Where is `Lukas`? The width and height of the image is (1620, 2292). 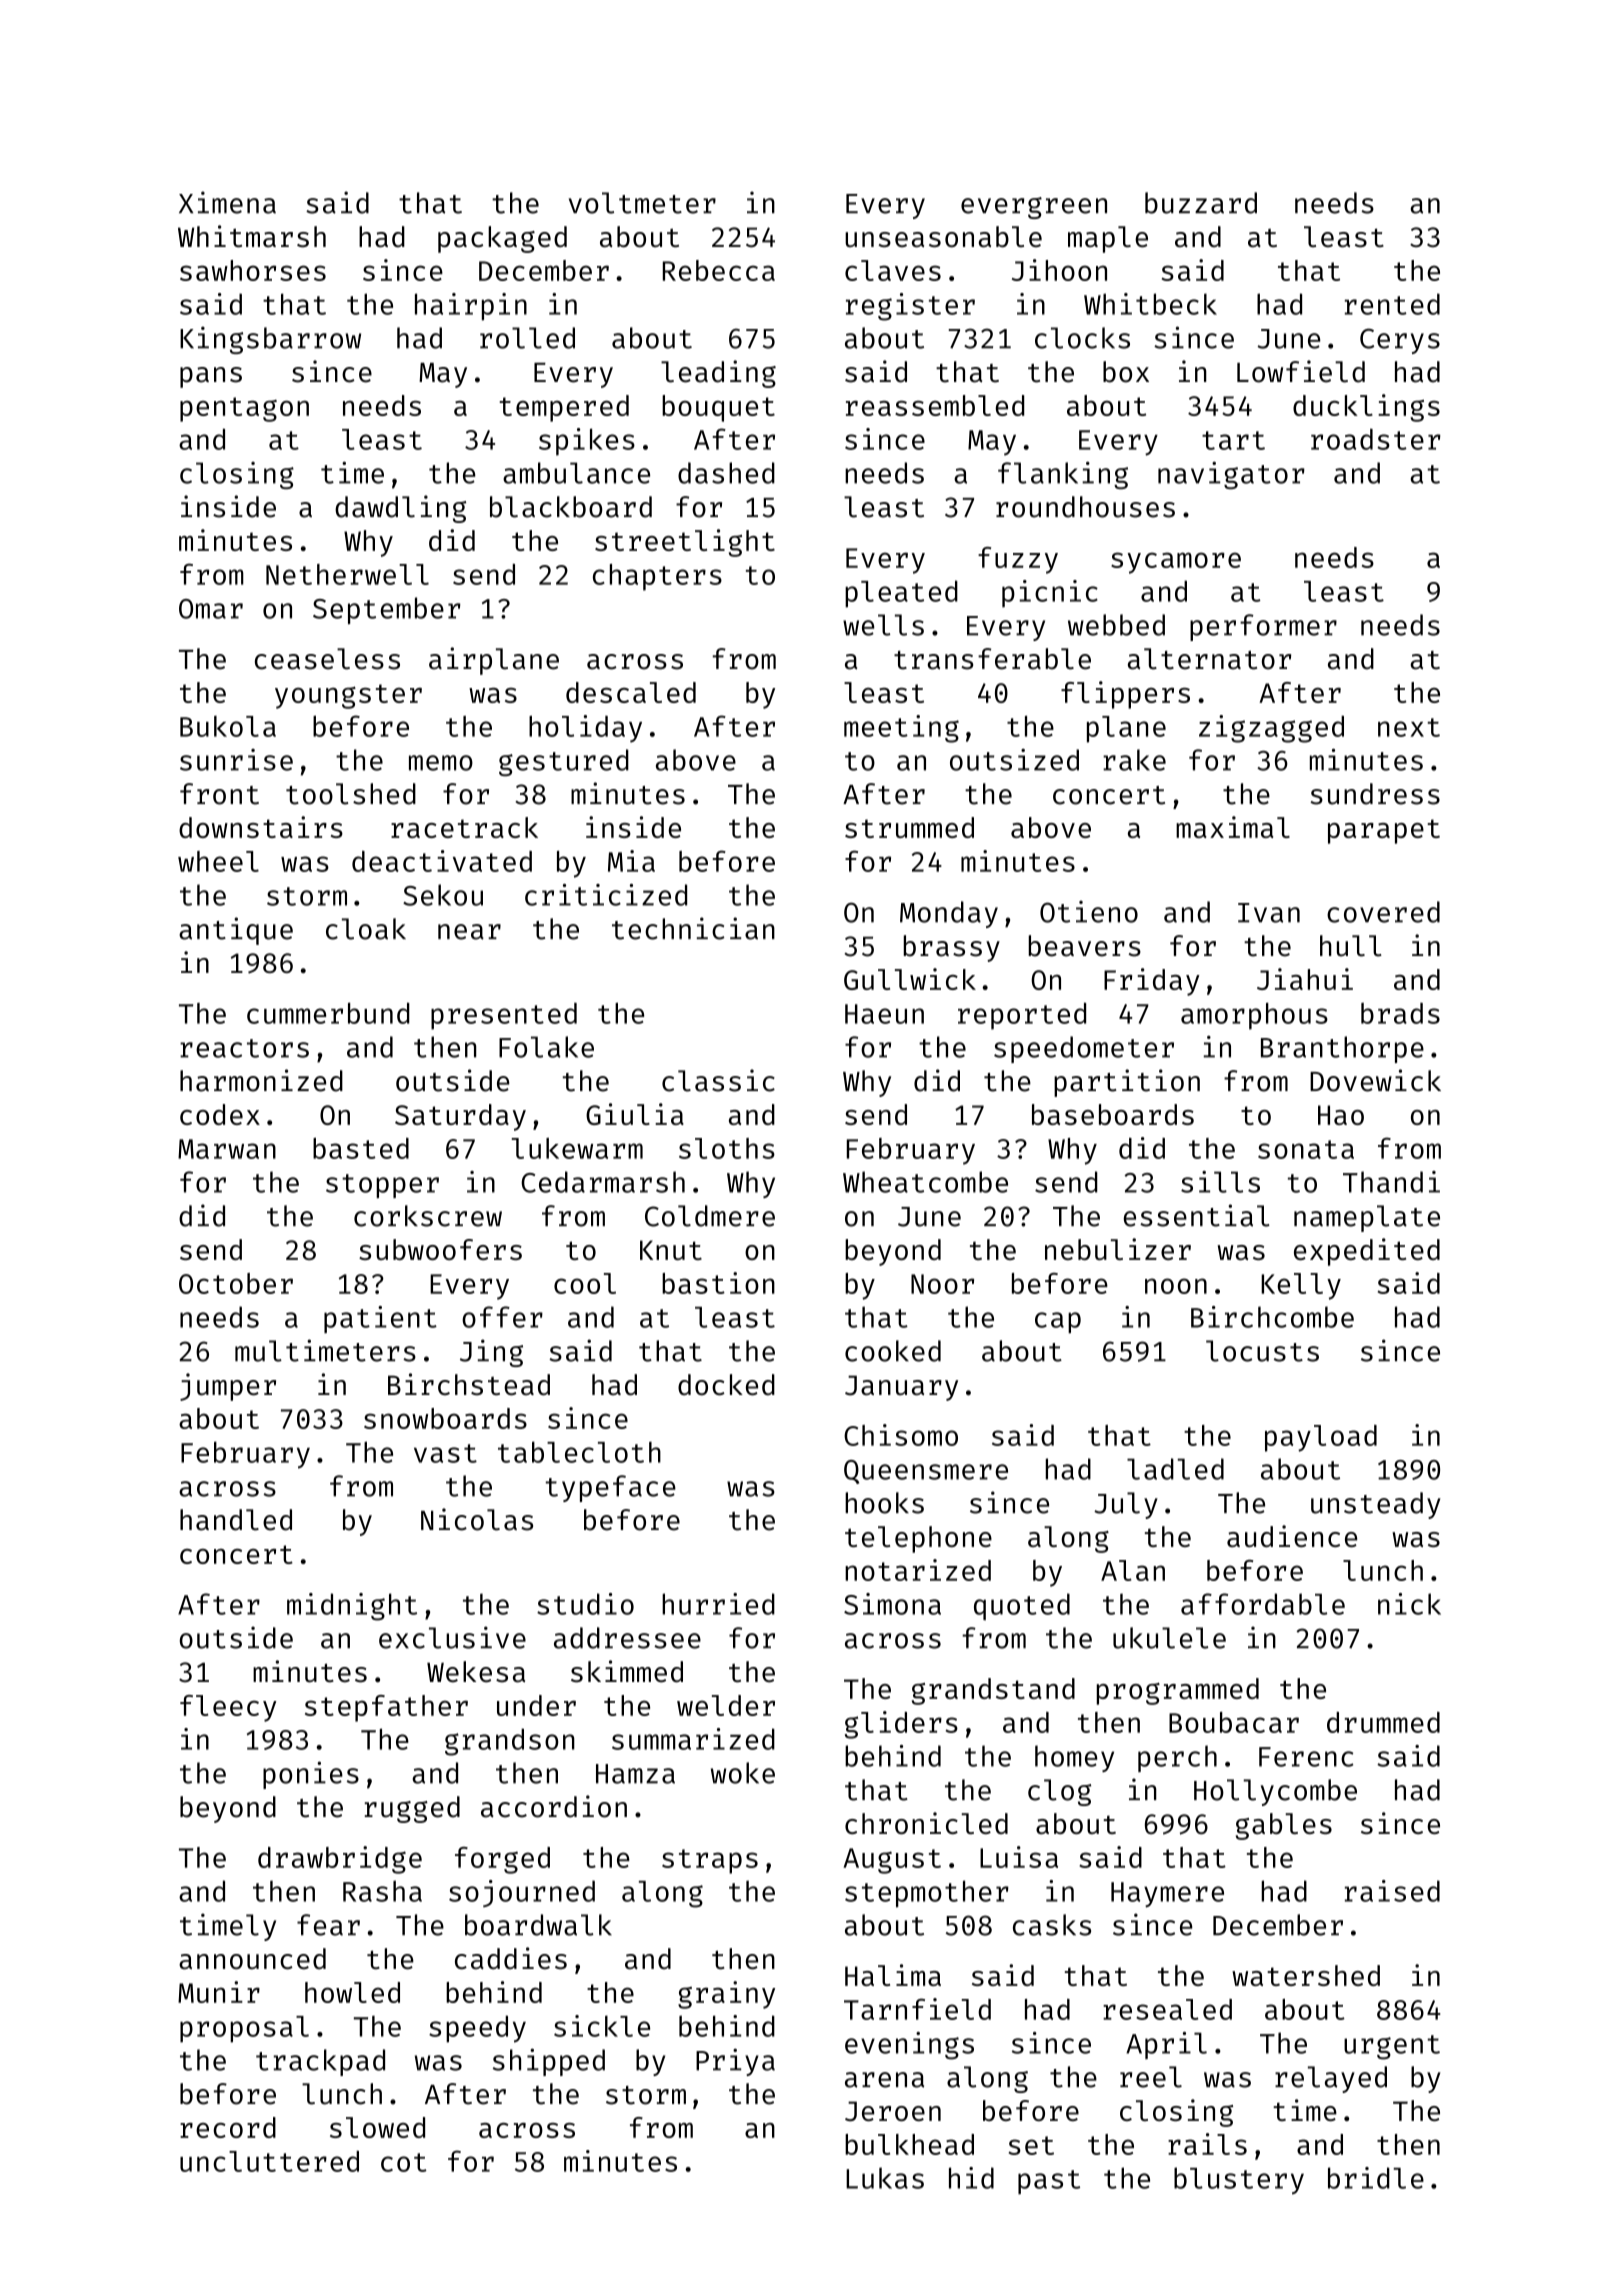
Lukas is located at coordinates (885, 2178).
